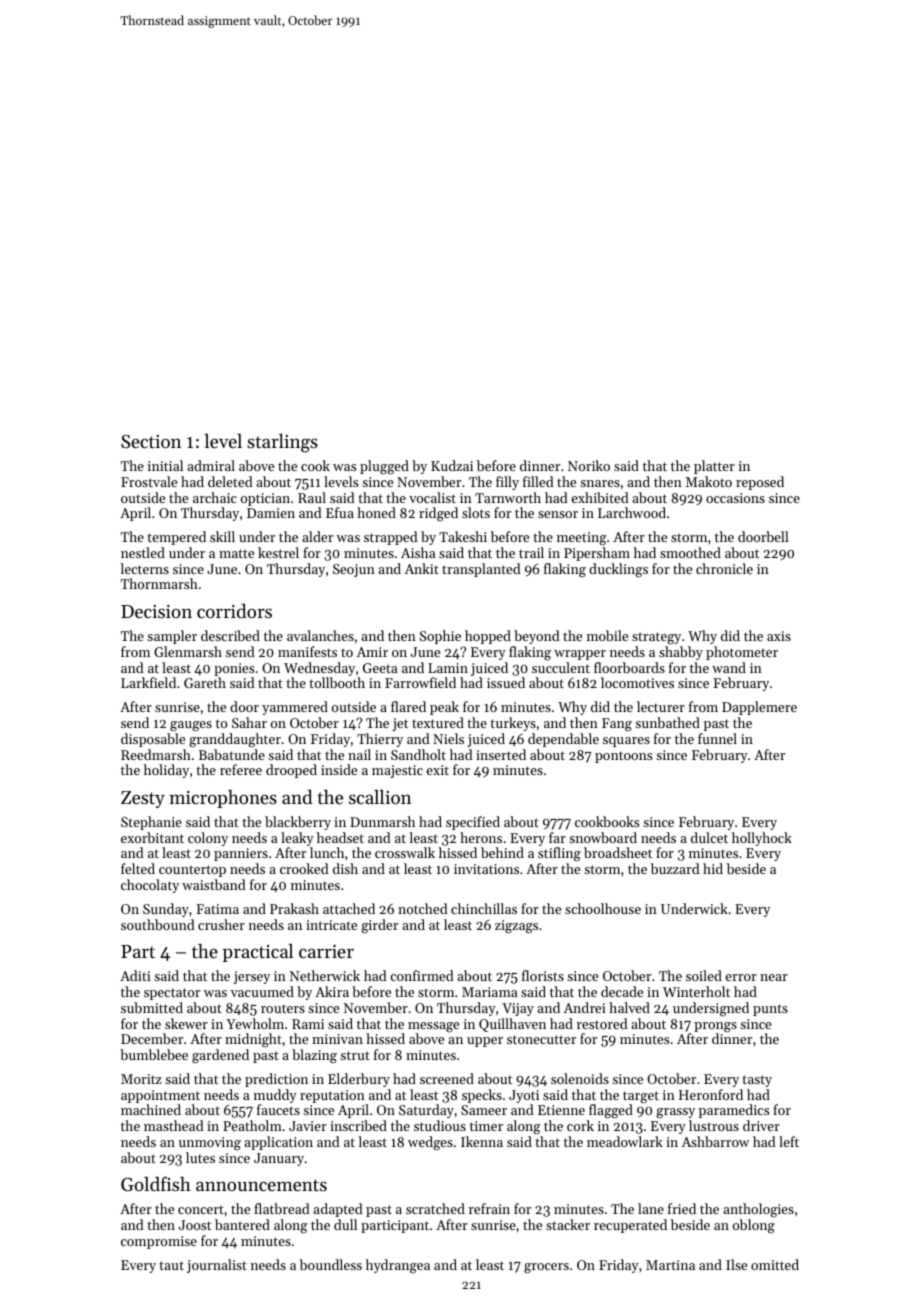 The height and width of the page is (1308, 924). What do you see at coordinates (418, 754) in the page?
I see `Sandholt` at bounding box center [418, 754].
